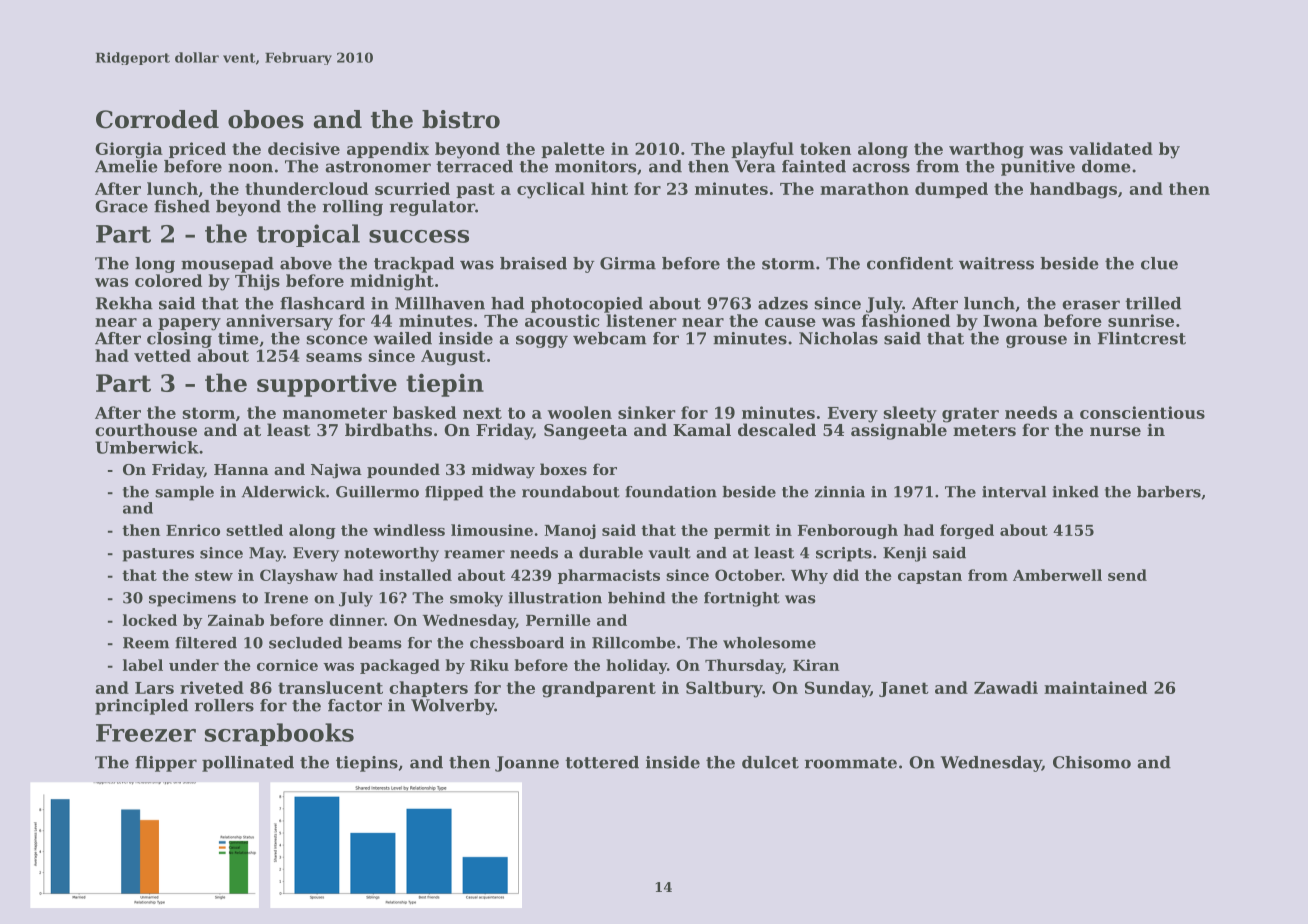 The width and height of the screenshot is (1308, 924). Describe the element at coordinates (1127, 575) in the screenshot. I see `send` at that location.
